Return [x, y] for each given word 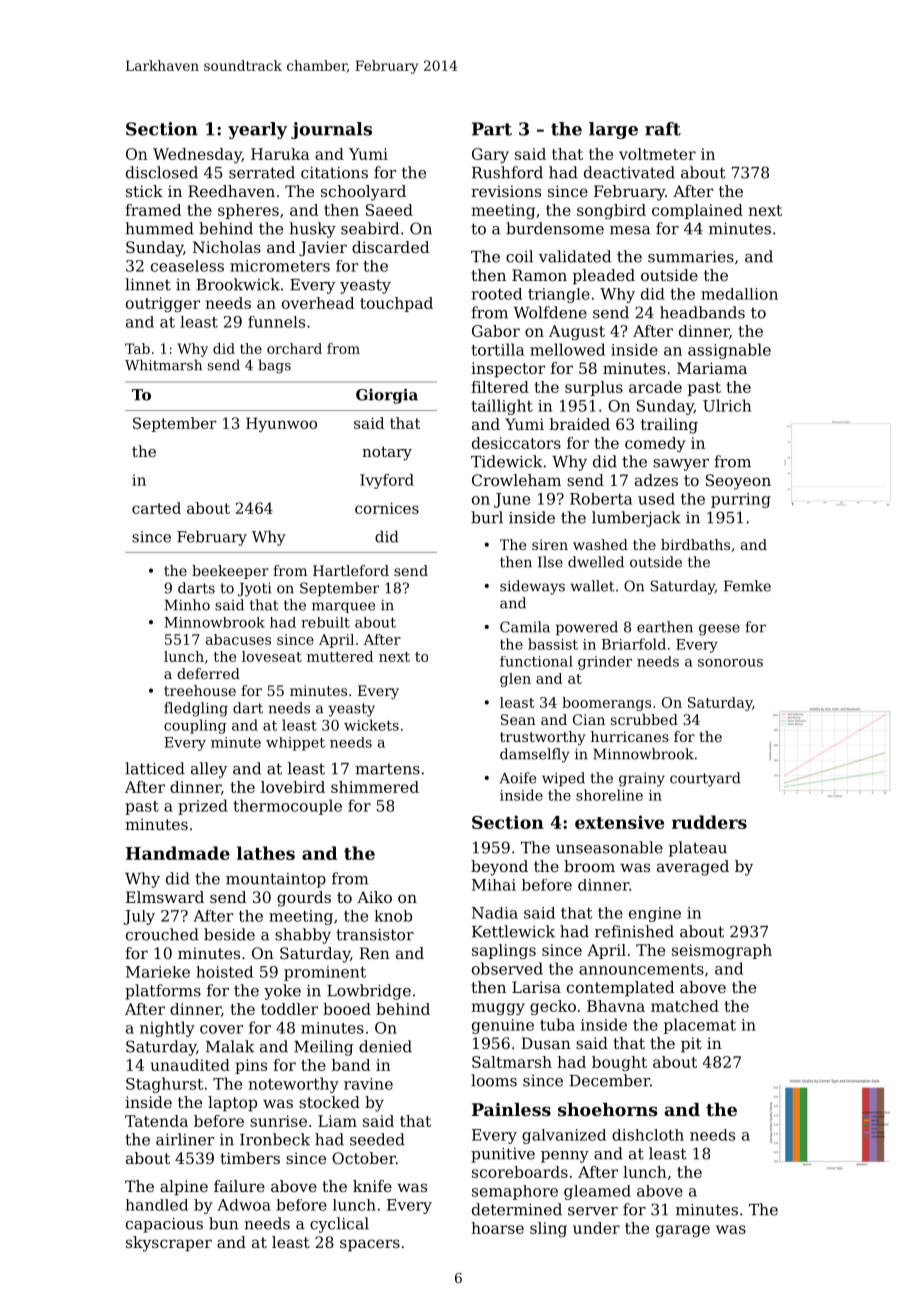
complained [697, 211]
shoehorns [608, 1109]
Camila [525, 627]
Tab [137, 348]
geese [719, 630]
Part [492, 129]
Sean [518, 719]
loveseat [272, 656]
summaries [691, 257]
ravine [368, 1084]
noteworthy [293, 1085]
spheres [248, 211]
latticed [155, 768]
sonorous [730, 663]
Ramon [539, 275]
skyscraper [169, 1244]
